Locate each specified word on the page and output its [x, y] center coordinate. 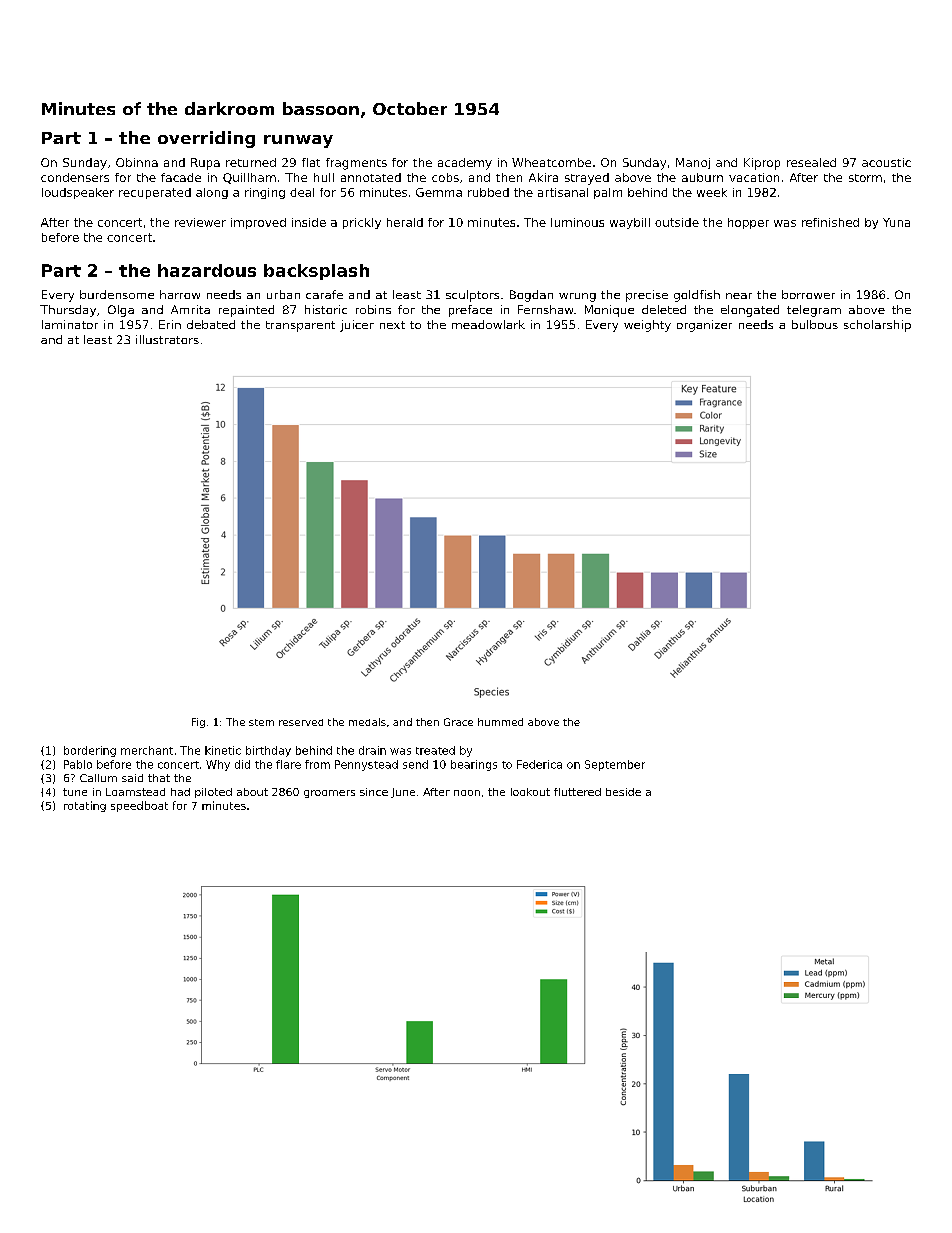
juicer [357, 326]
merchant [147, 750]
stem [261, 722]
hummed [500, 722]
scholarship [877, 326]
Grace [458, 722]
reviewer [200, 222]
